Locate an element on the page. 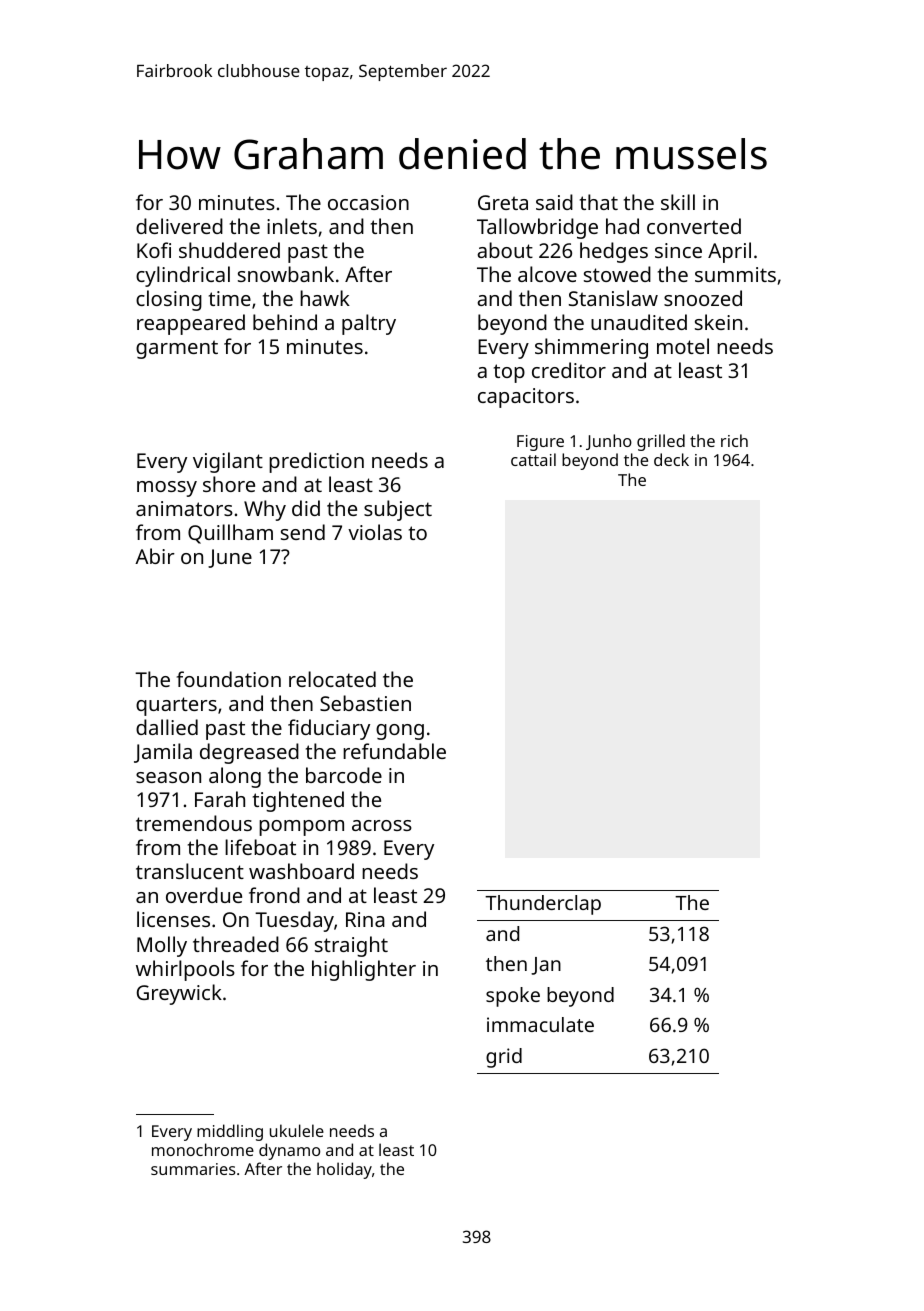 This image has width=924, height=1311. capacitors is located at coordinates (526, 398).
